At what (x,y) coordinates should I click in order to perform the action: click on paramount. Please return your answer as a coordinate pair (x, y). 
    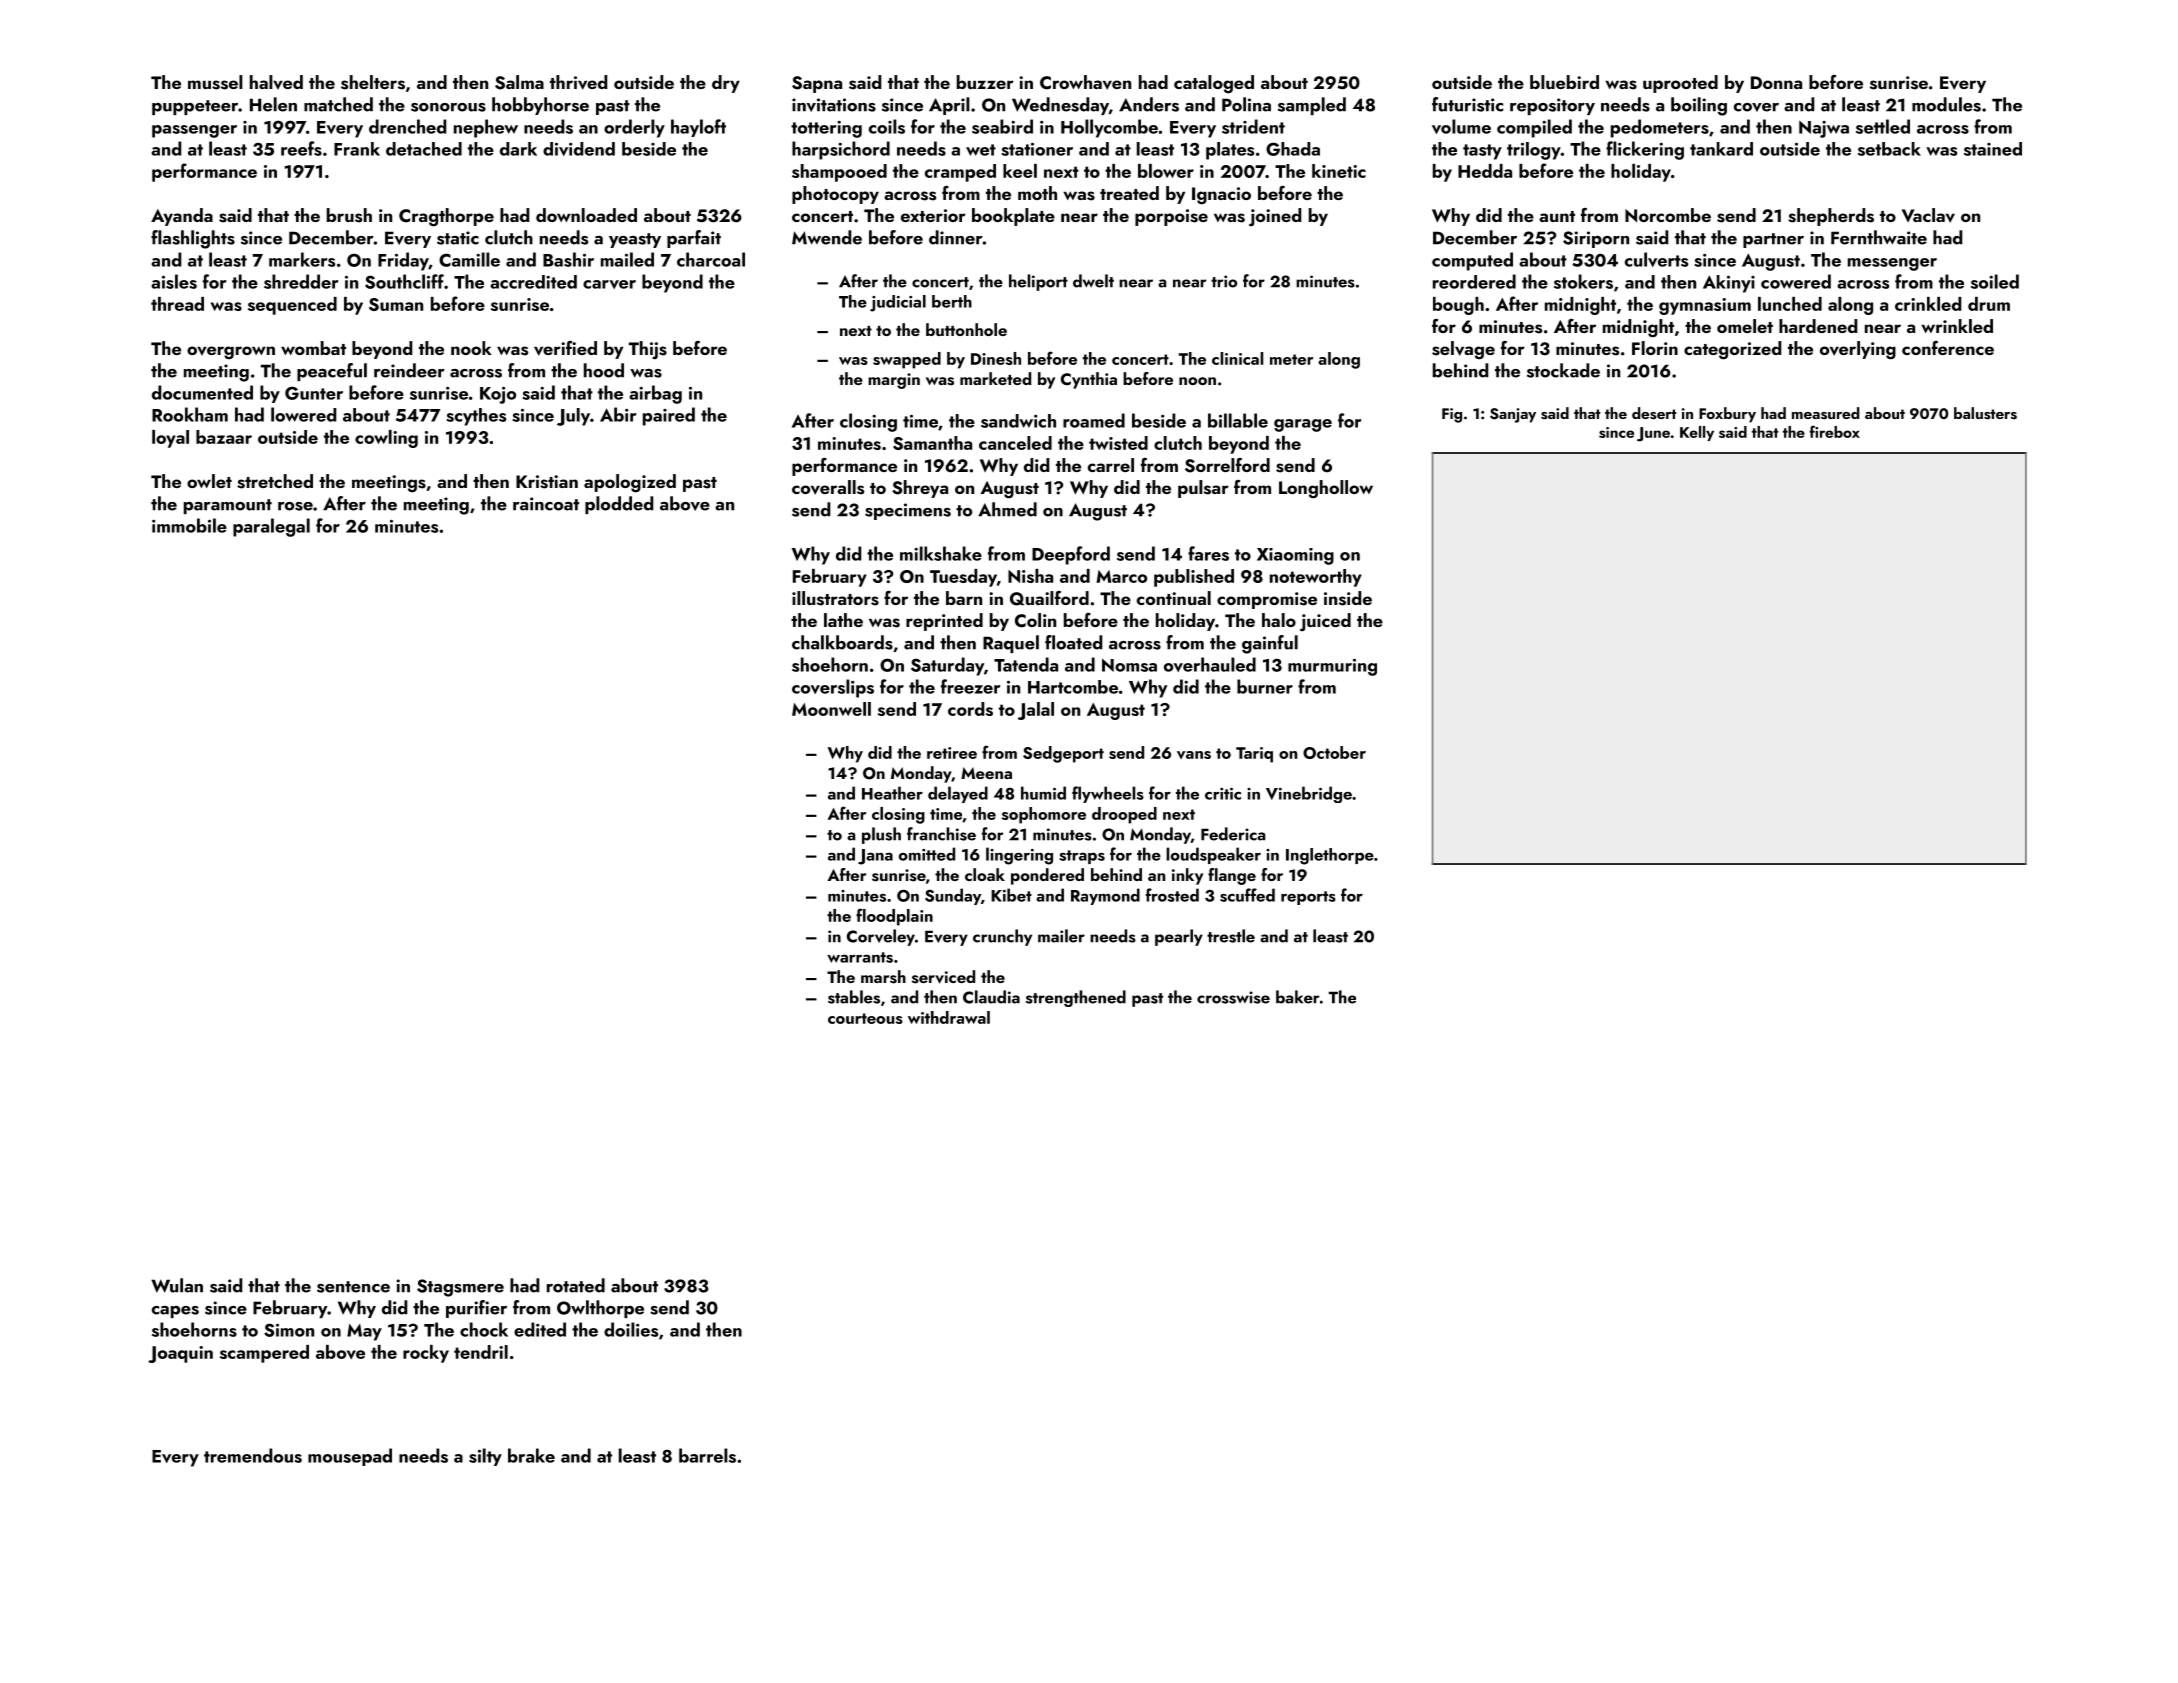
    Looking at the image, I should click on (228, 506).
